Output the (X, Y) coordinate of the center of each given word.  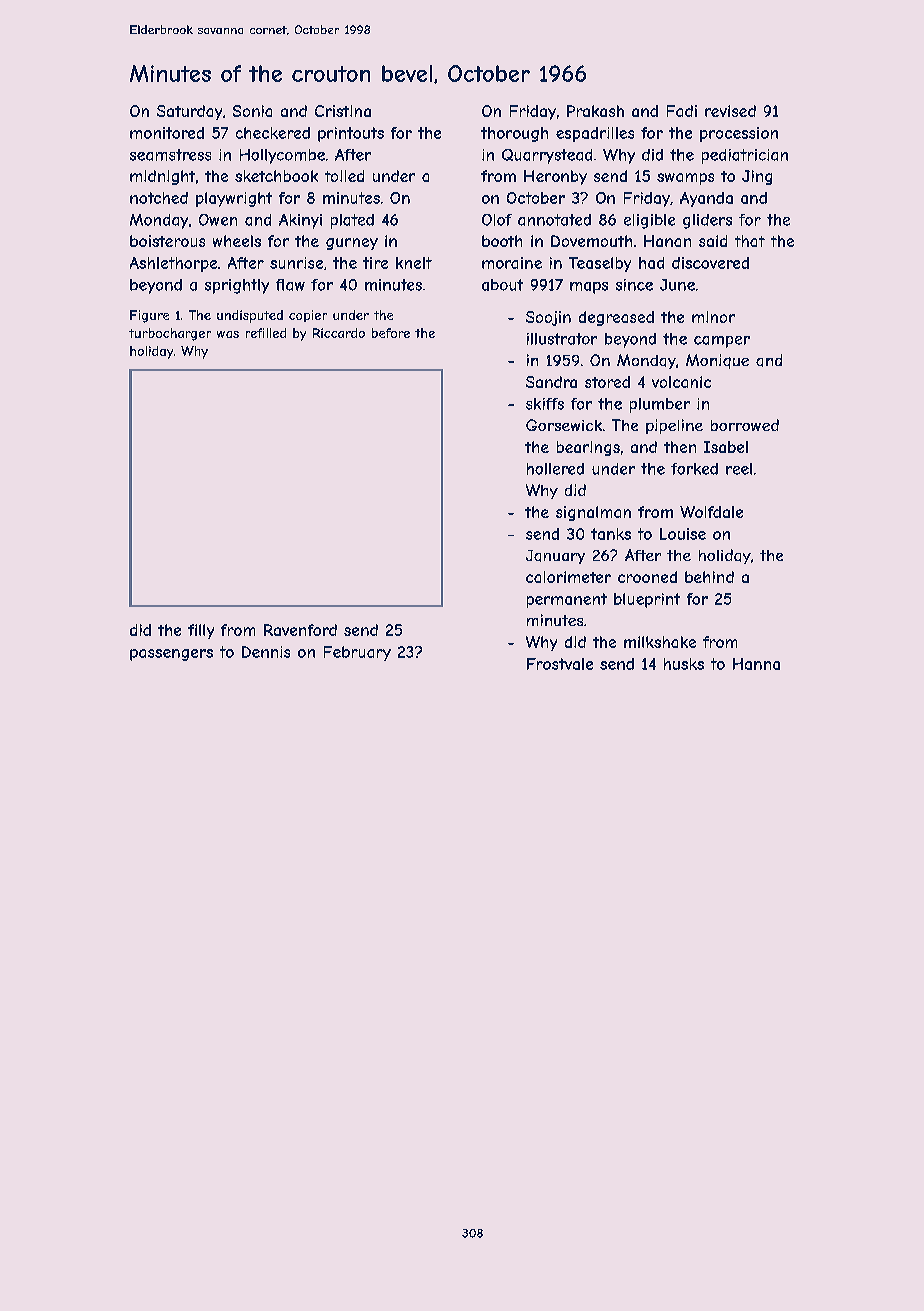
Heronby (555, 177)
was (228, 334)
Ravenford (300, 630)
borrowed (745, 425)
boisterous (167, 241)
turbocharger (170, 334)
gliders (707, 221)
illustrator (562, 339)
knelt (414, 263)
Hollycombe (282, 156)
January (555, 557)
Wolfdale (711, 512)
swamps (685, 179)
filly (201, 631)
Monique (717, 361)
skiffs (545, 404)
